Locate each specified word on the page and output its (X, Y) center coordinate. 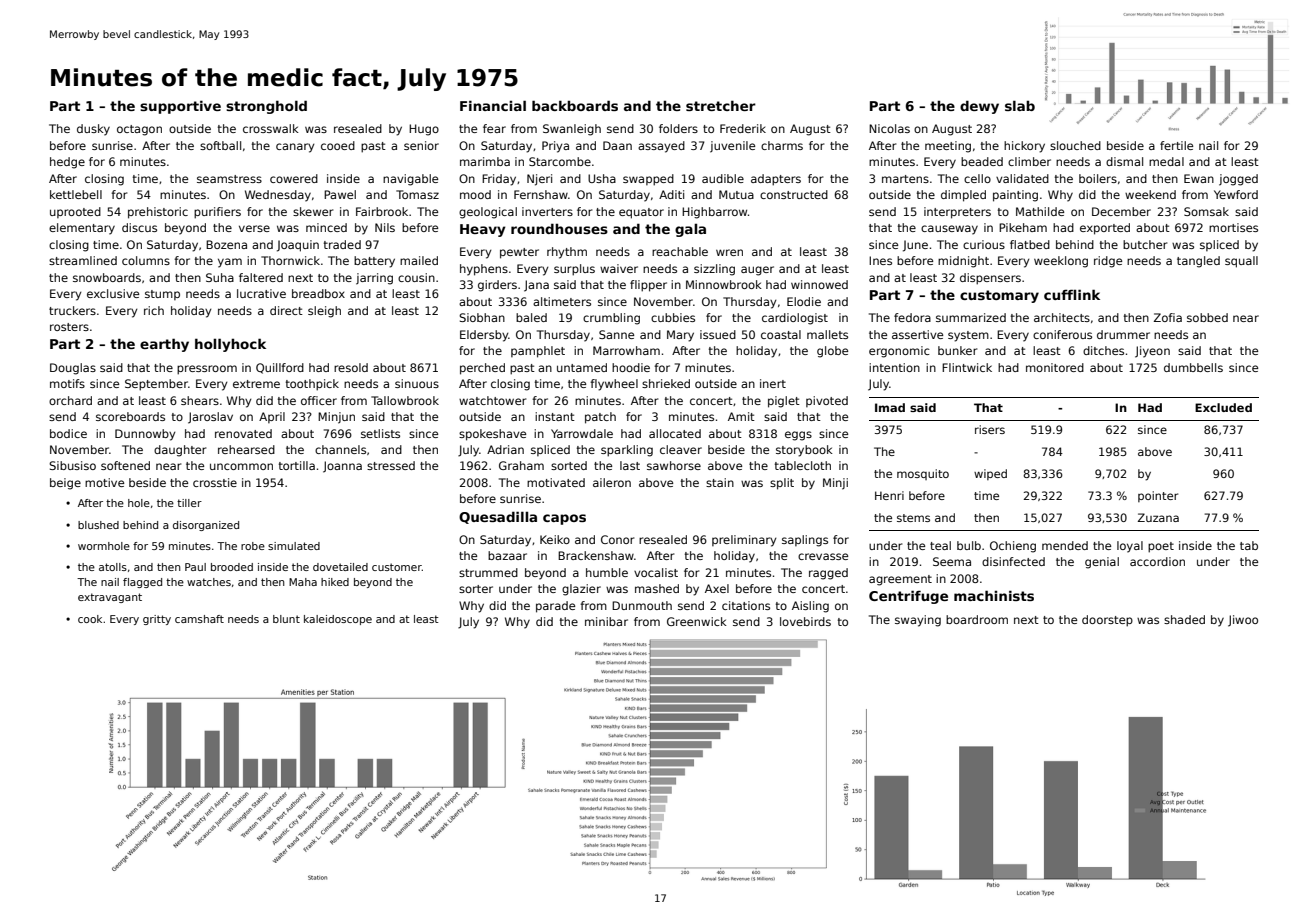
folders (678, 128)
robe (253, 546)
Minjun (336, 418)
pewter (519, 253)
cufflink (1072, 294)
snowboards (107, 277)
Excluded (1223, 407)
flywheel (614, 385)
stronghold (266, 107)
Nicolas (889, 128)
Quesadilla (498, 517)
